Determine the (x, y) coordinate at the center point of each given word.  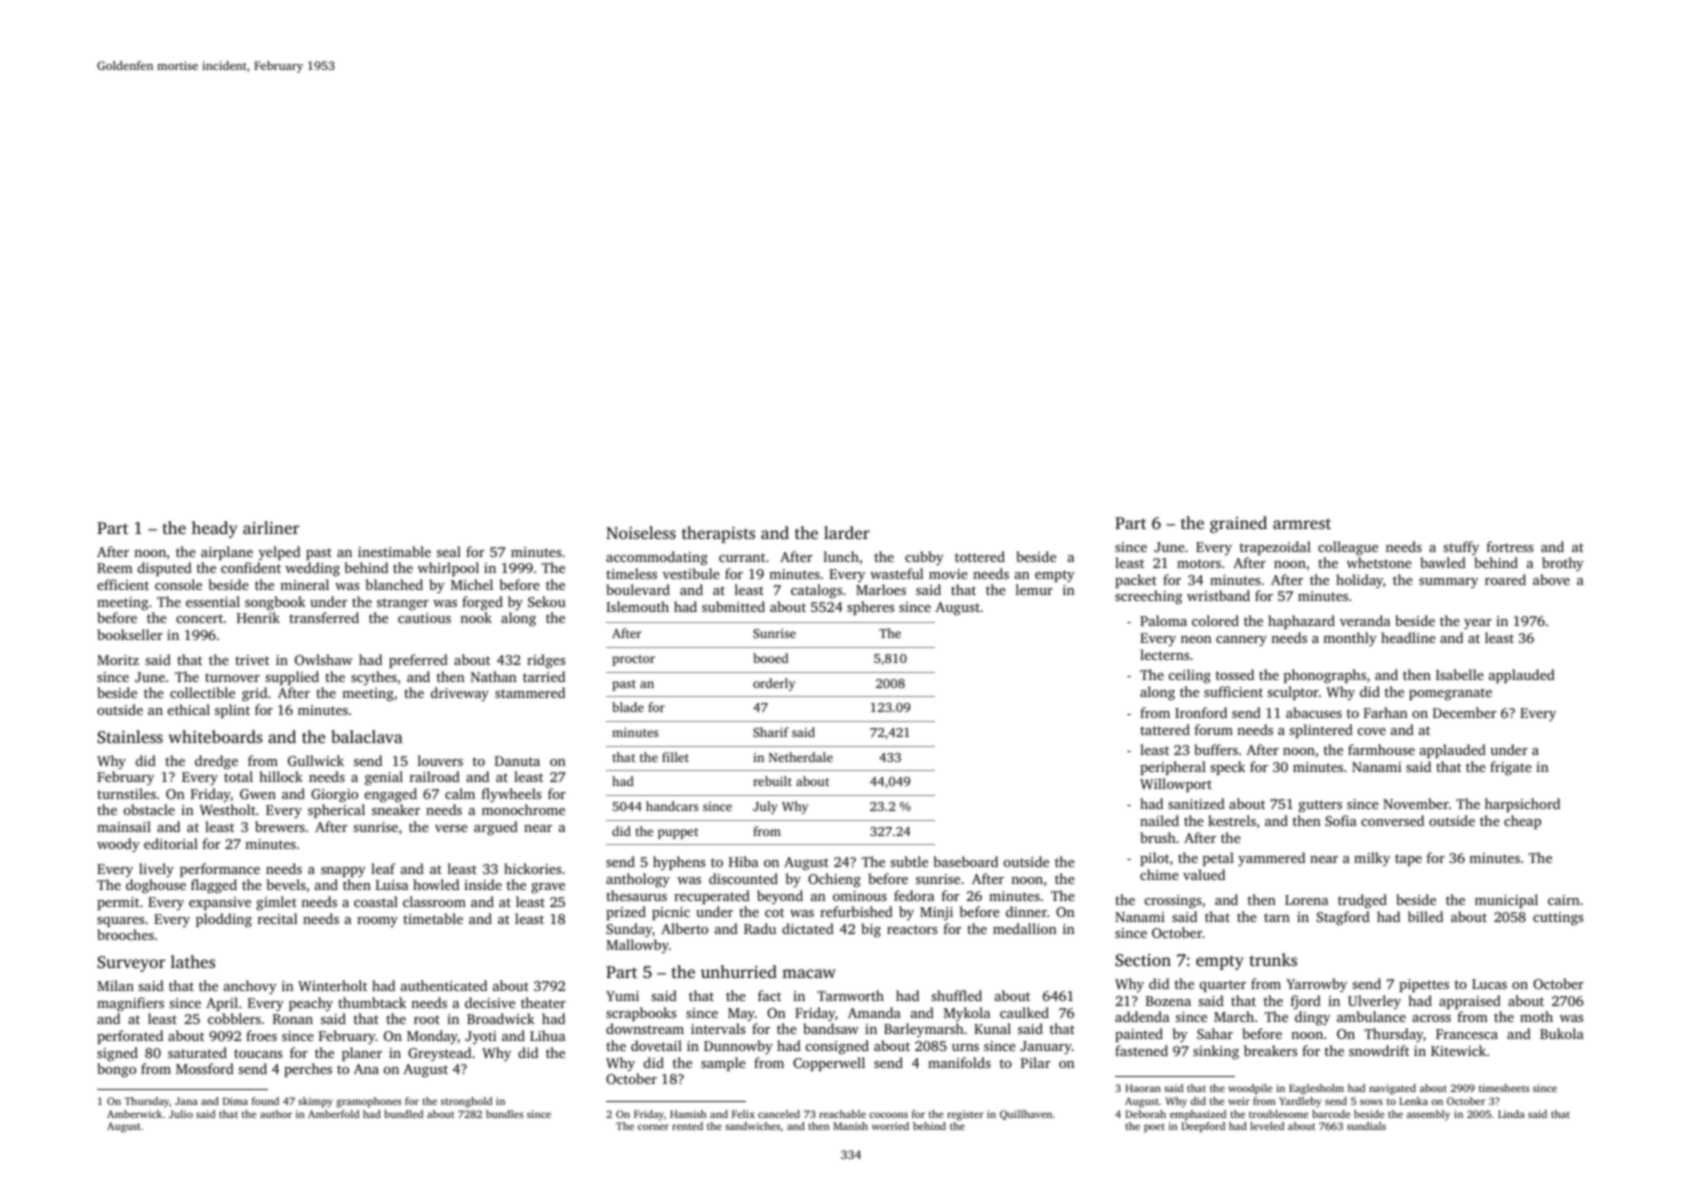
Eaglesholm (1316, 1089)
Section (1143, 960)
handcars (672, 806)
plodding (224, 920)
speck (1227, 768)
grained (1238, 524)
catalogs (816, 591)
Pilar (1036, 1062)
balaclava (367, 736)
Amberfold (333, 1114)
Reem (115, 568)
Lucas (1489, 984)
